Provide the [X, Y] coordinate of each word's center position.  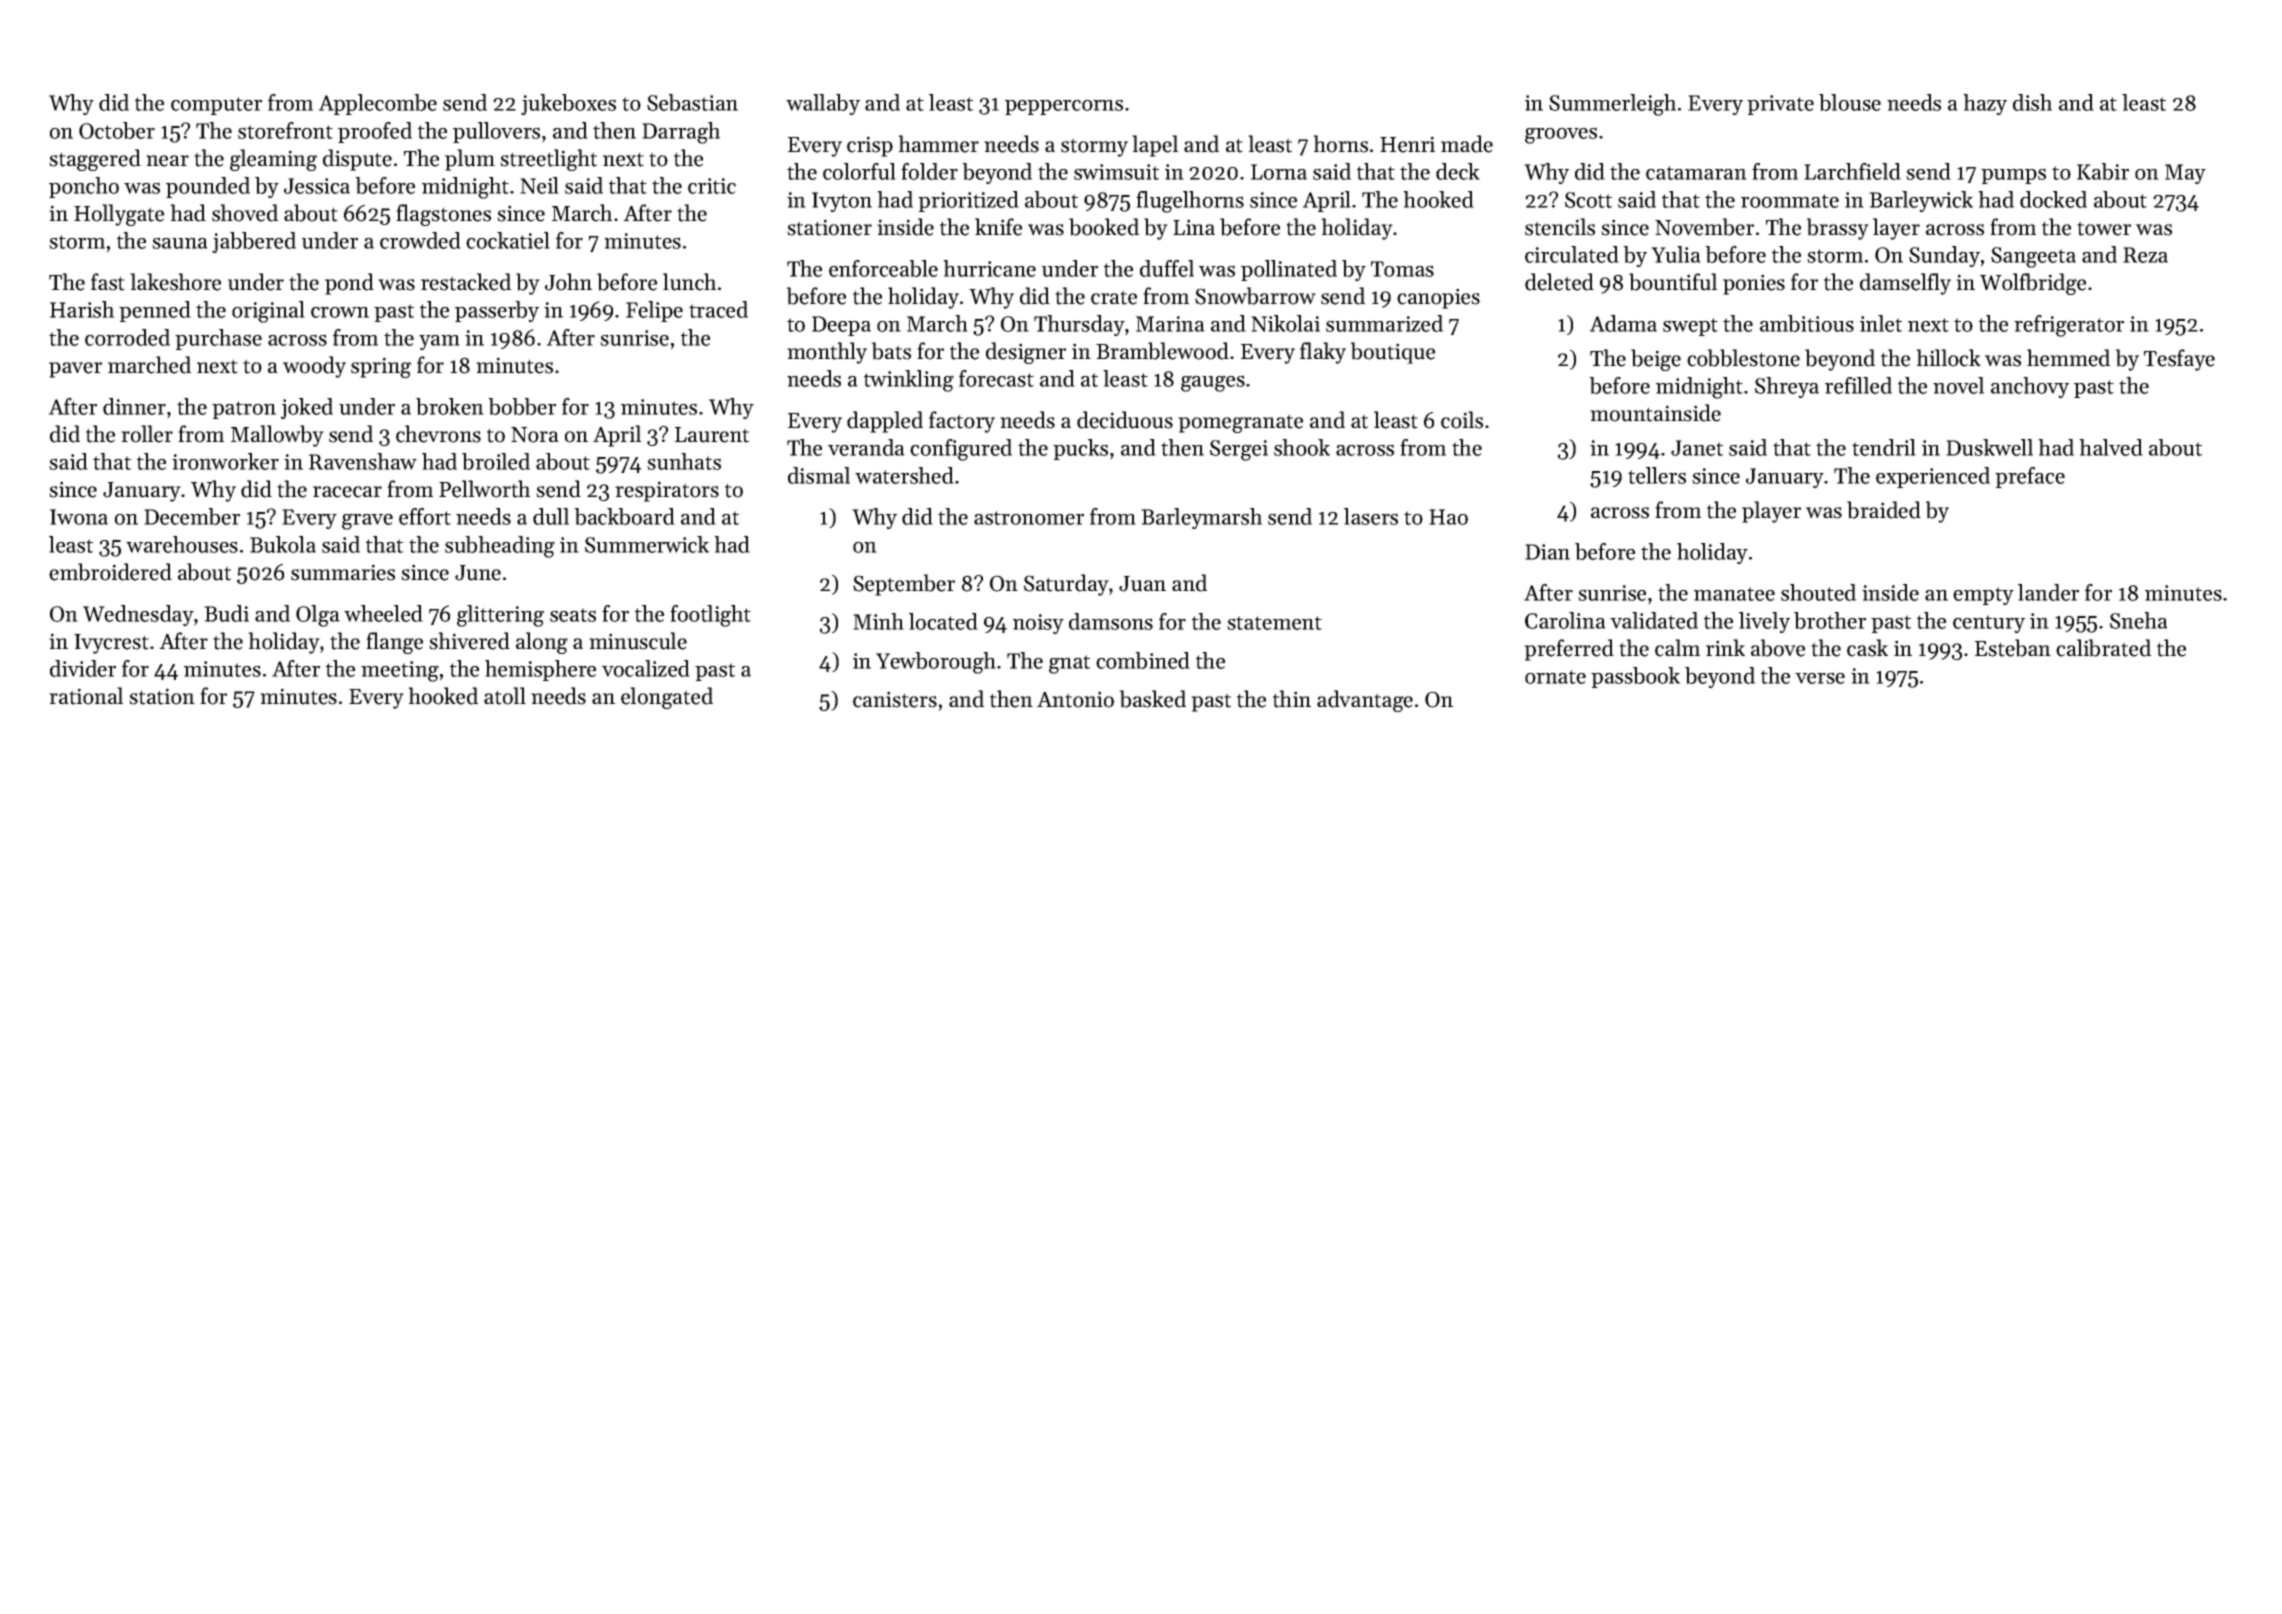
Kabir [2103, 171]
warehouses [182, 544]
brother [1830, 620]
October [117, 130]
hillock [1948, 358]
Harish [82, 309]
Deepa [841, 326]
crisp [870, 146]
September [904, 585]
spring [381, 367]
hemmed [2068, 358]
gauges [1213, 383]
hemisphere [540, 670]
